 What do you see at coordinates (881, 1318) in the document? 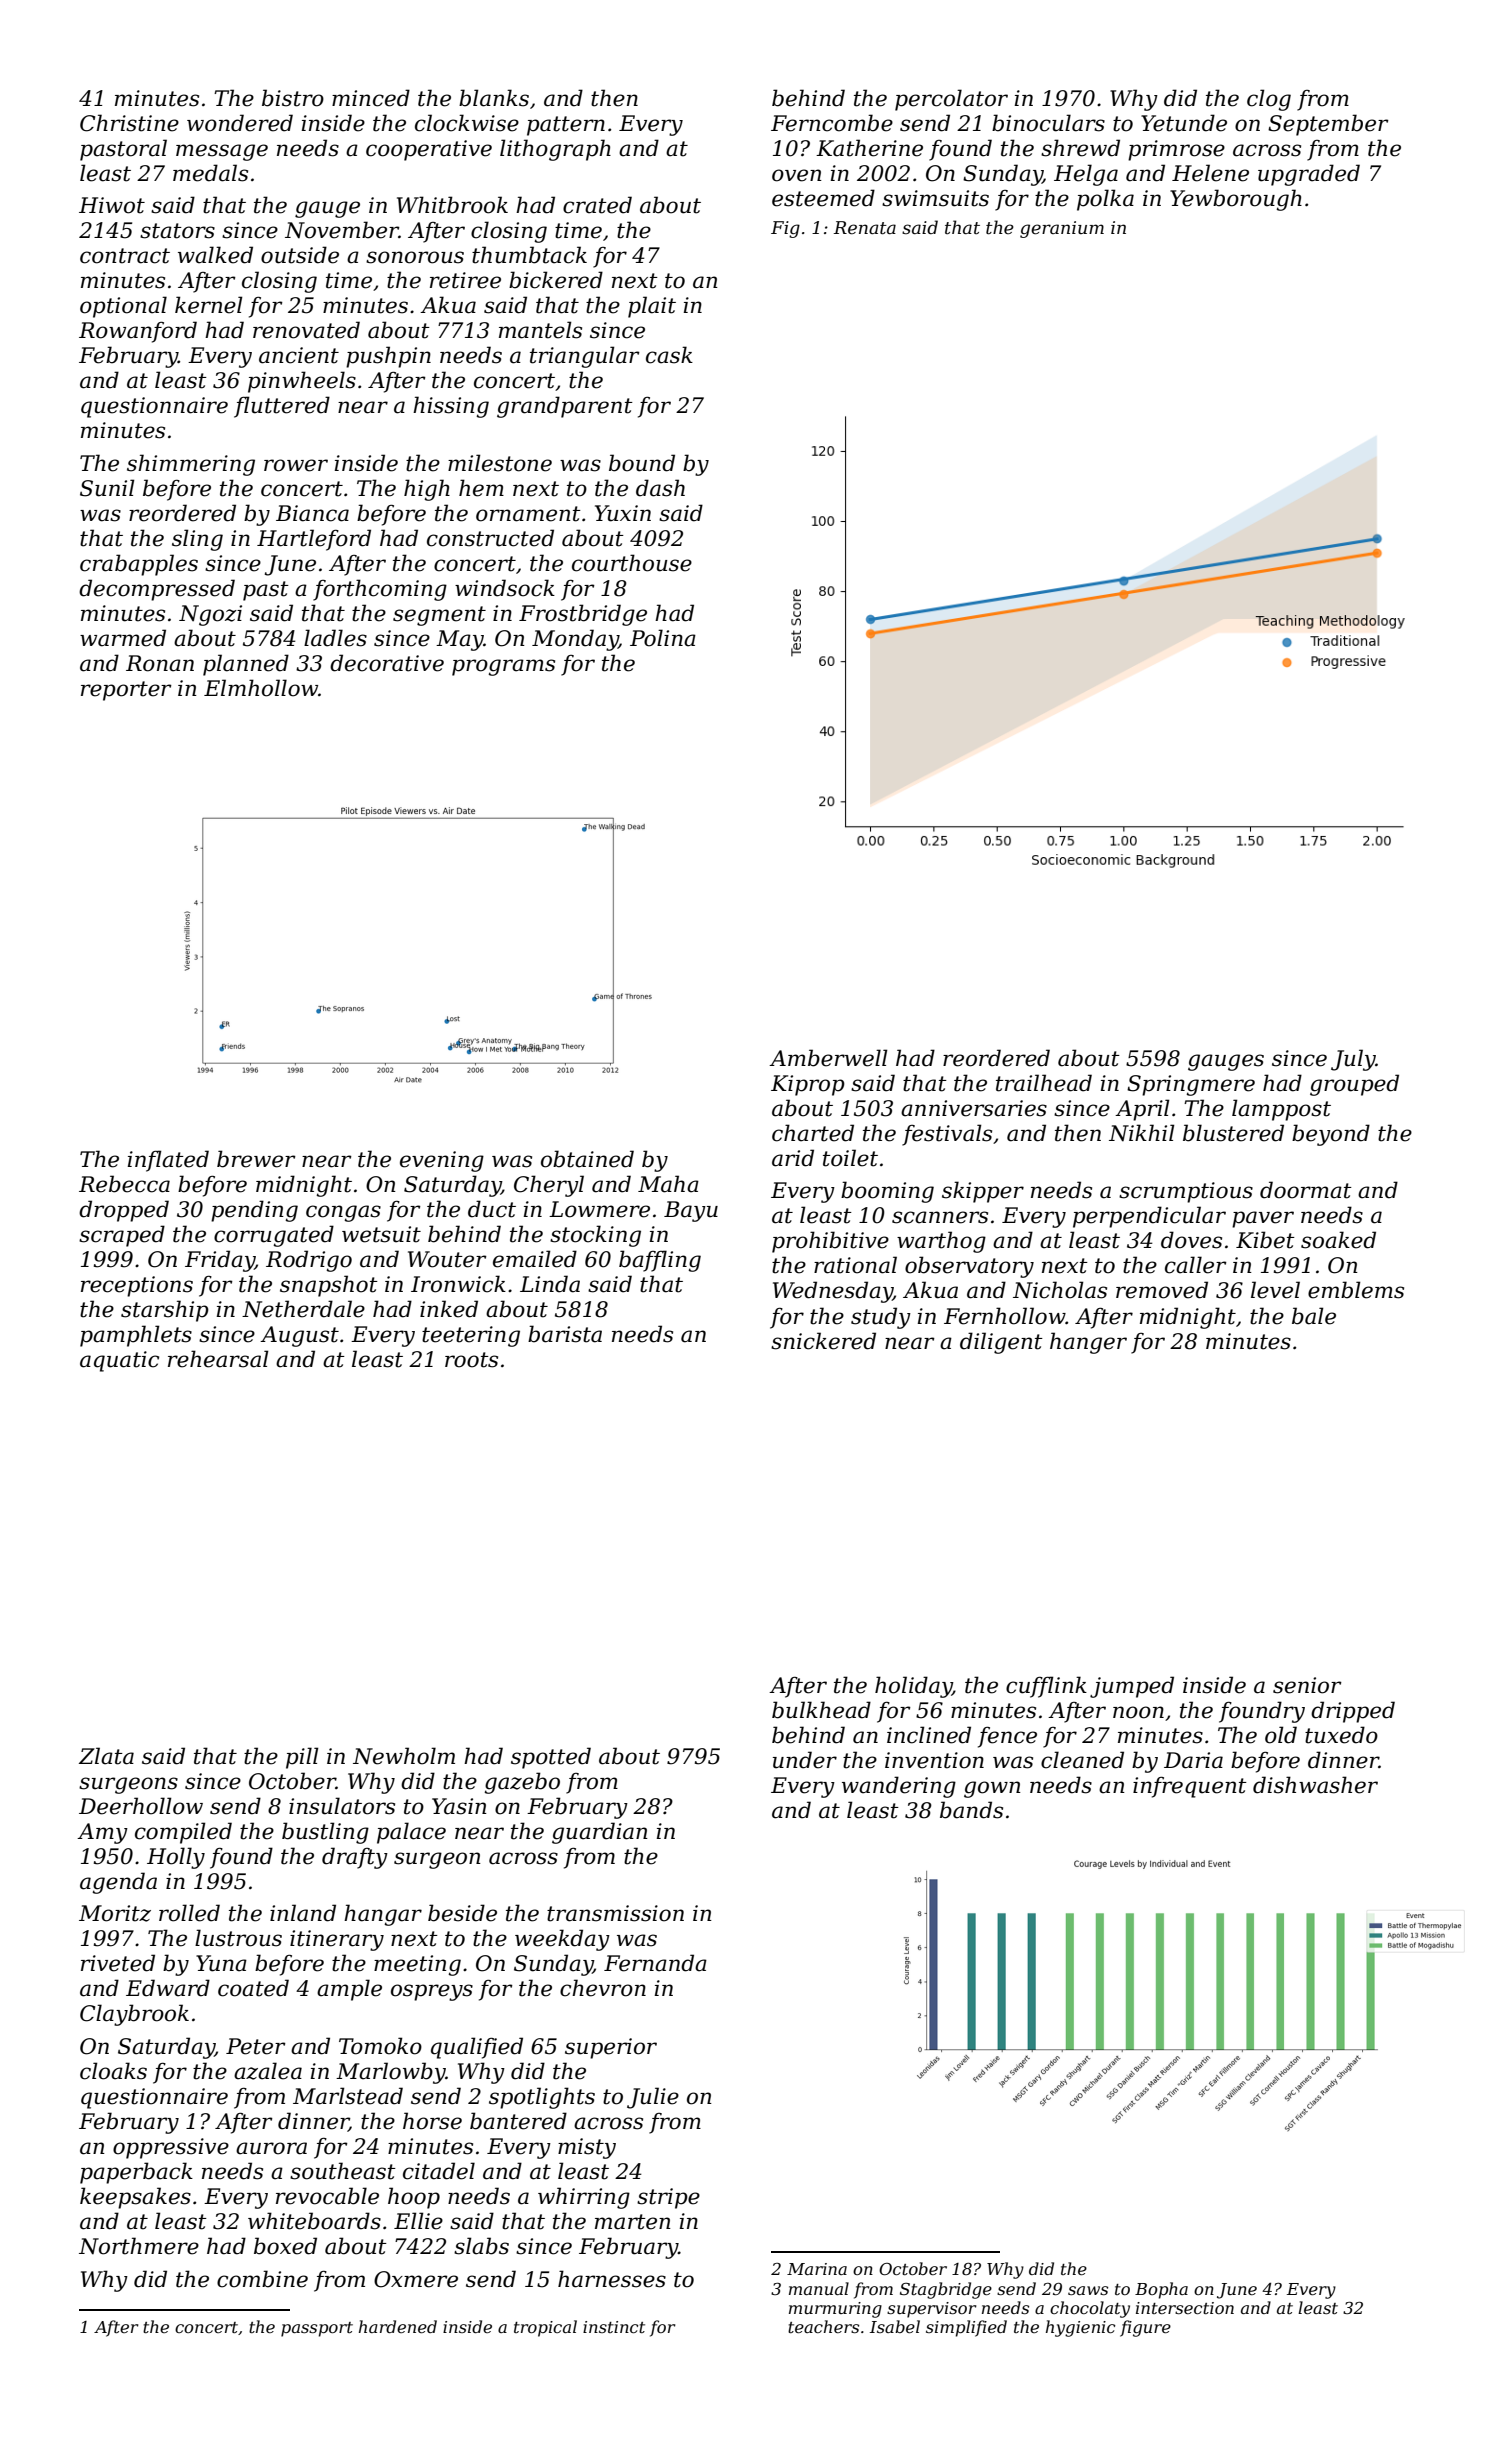
I see `study` at bounding box center [881, 1318].
